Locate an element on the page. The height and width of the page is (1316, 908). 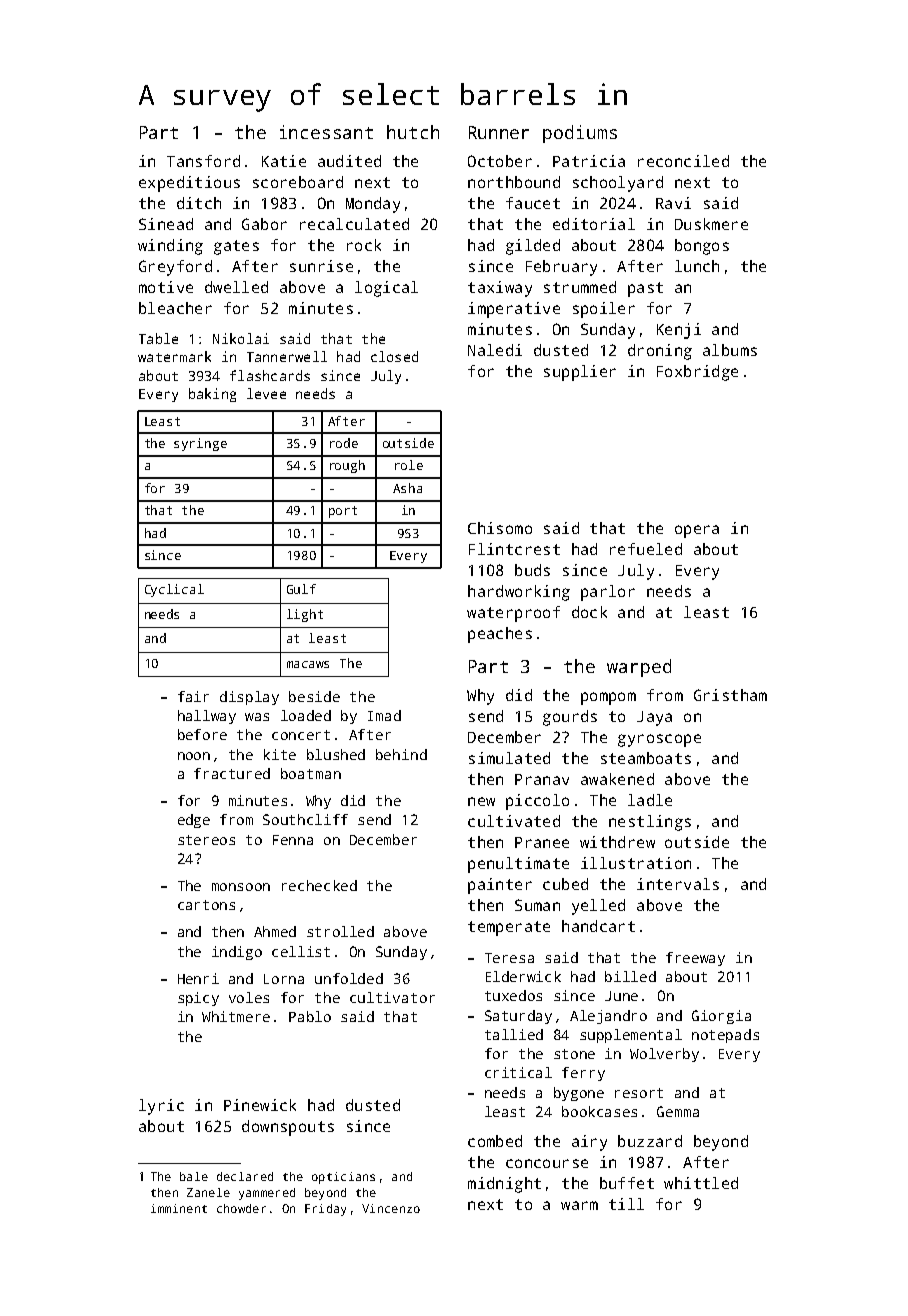
Vincenzo is located at coordinates (391, 1208).
